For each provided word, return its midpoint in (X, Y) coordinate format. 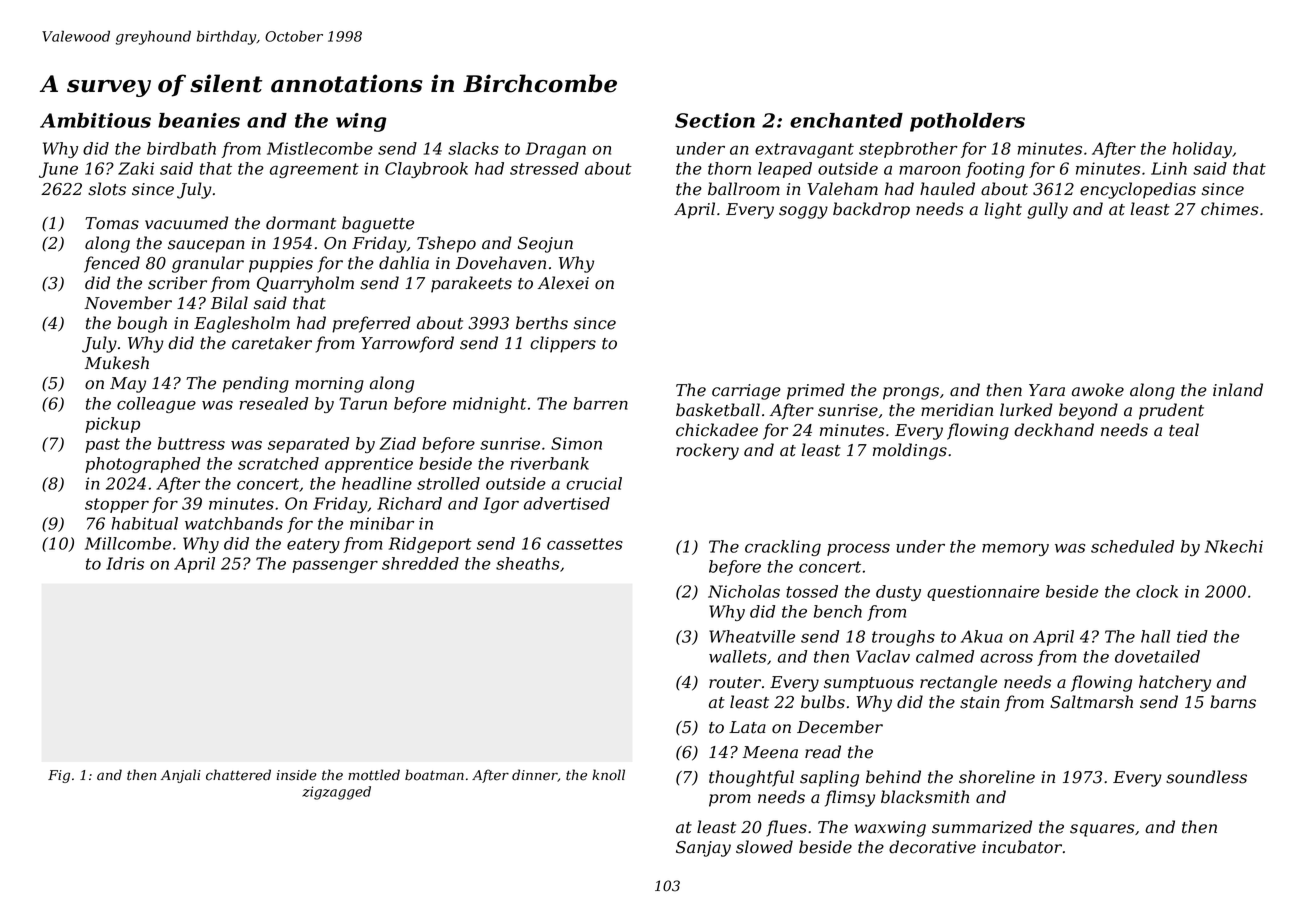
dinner (535, 775)
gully (1047, 210)
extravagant (804, 150)
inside (297, 775)
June (58, 170)
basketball (718, 410)
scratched (278, 463)
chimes (1229, 209)
